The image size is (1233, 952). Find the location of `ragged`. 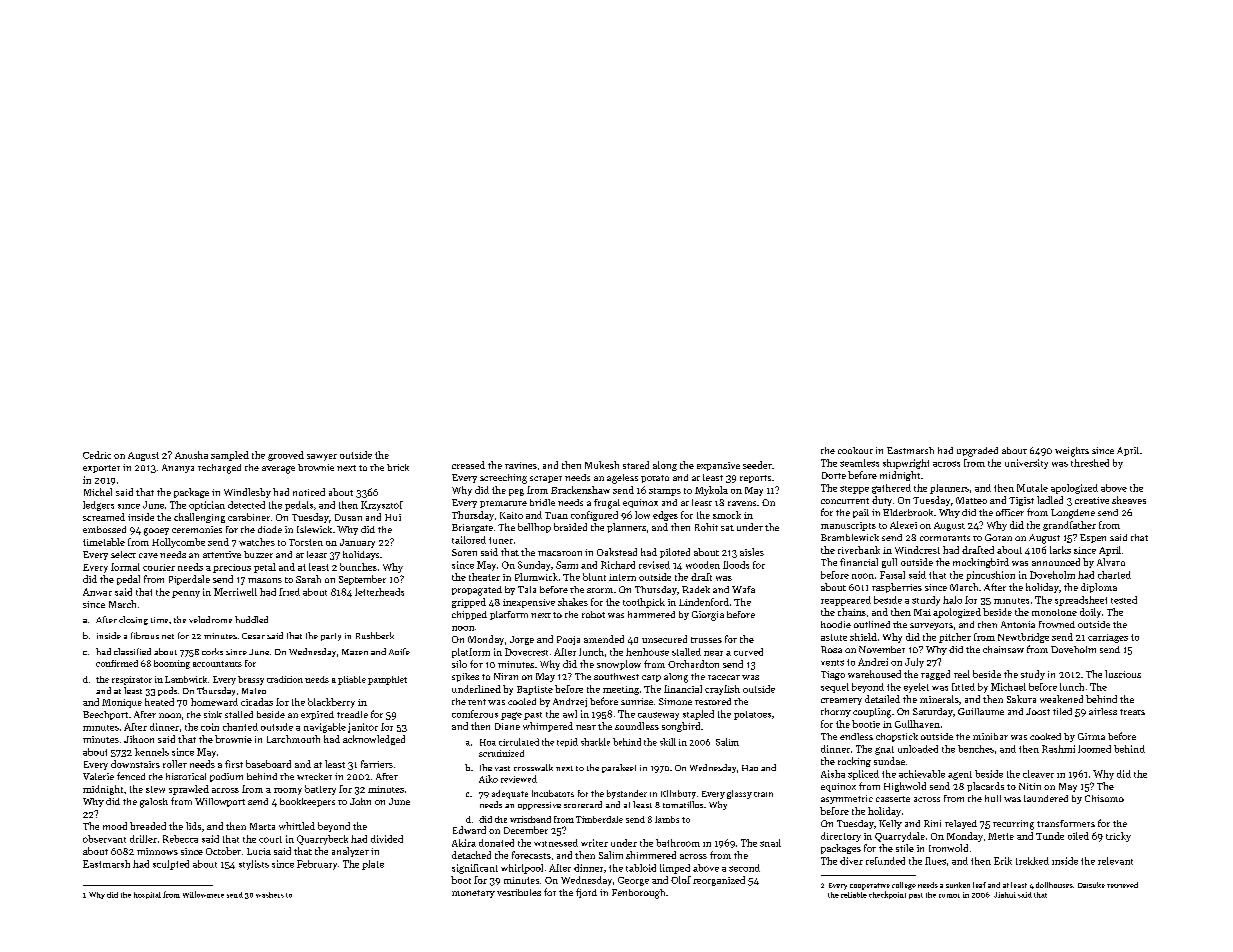

ragged is located at coordinates (935, 675).
